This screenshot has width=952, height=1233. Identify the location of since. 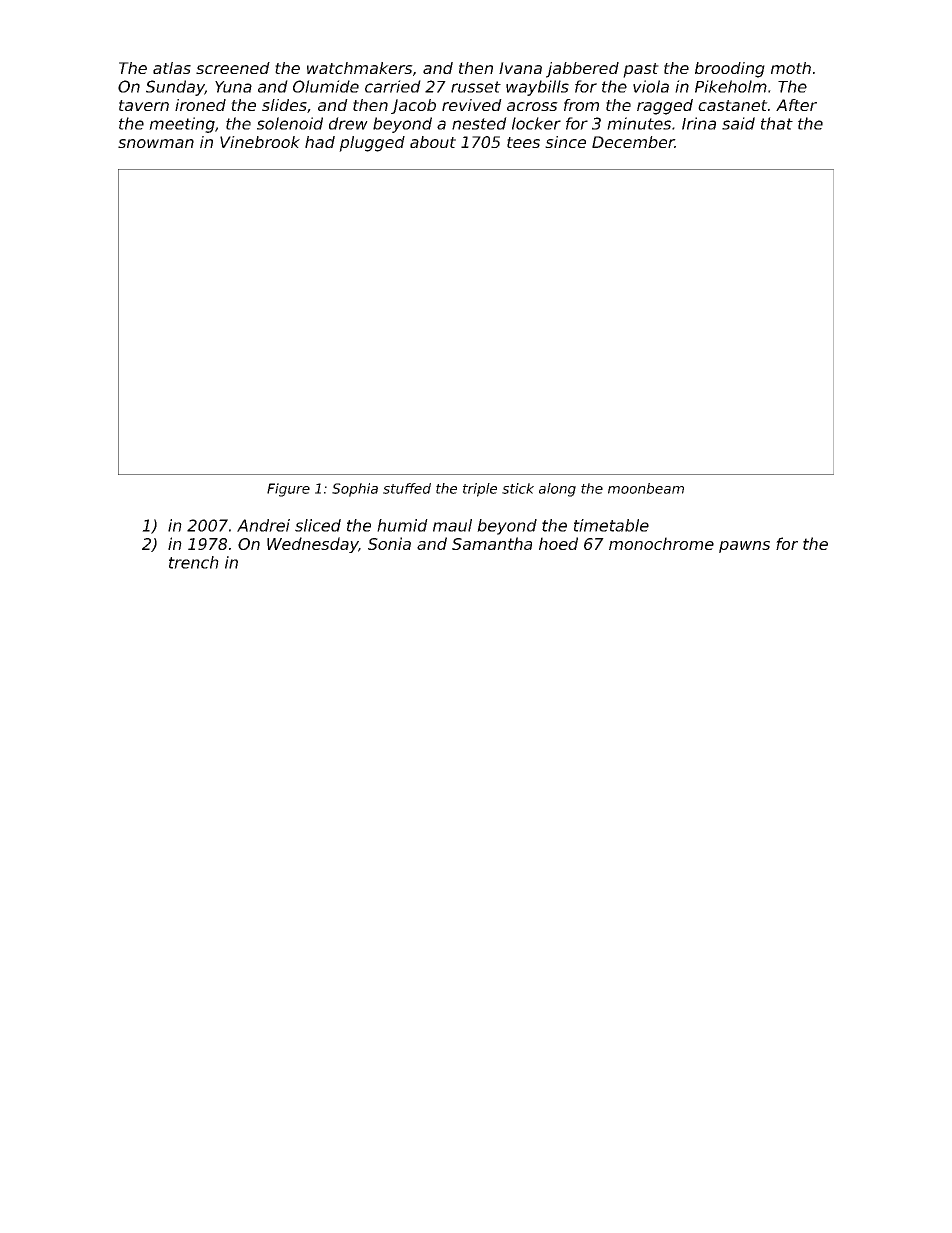
(565, 142).
